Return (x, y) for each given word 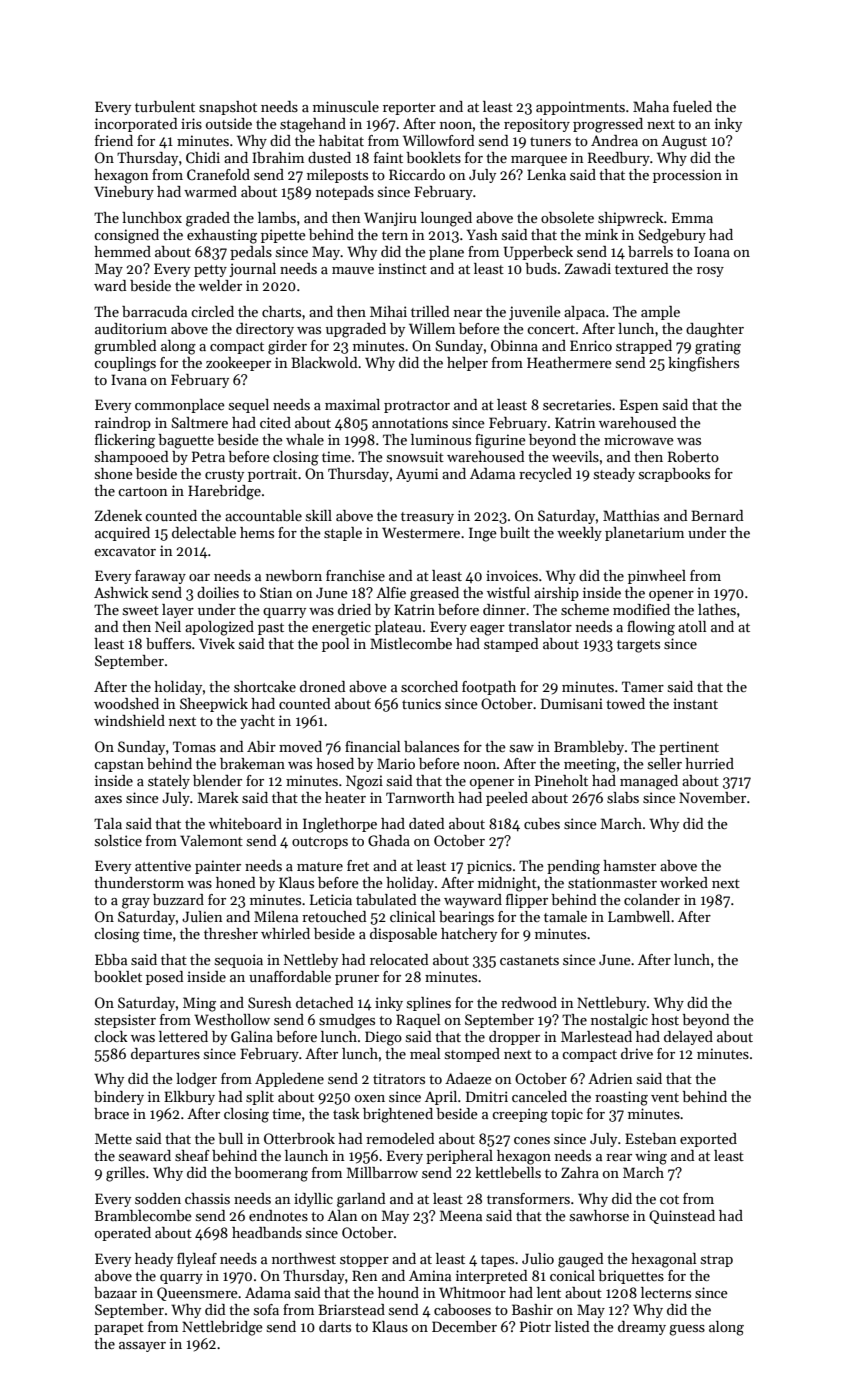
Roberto (693, 456)
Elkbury (189, 1098)
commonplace (180, 406)
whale (305, 439)
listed (572, 1326)
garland (361, 1200)
